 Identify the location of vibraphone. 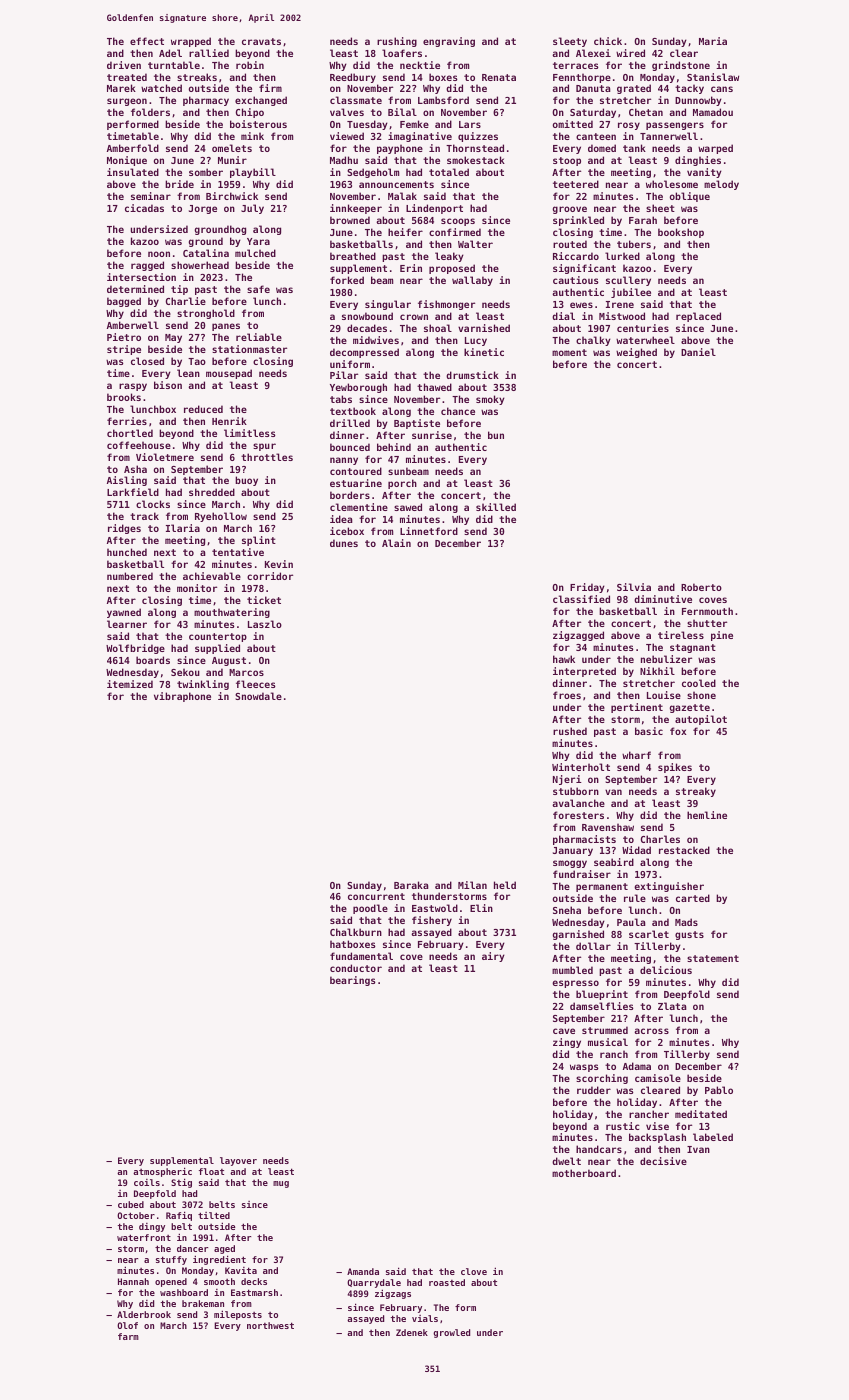
(182, 697).
